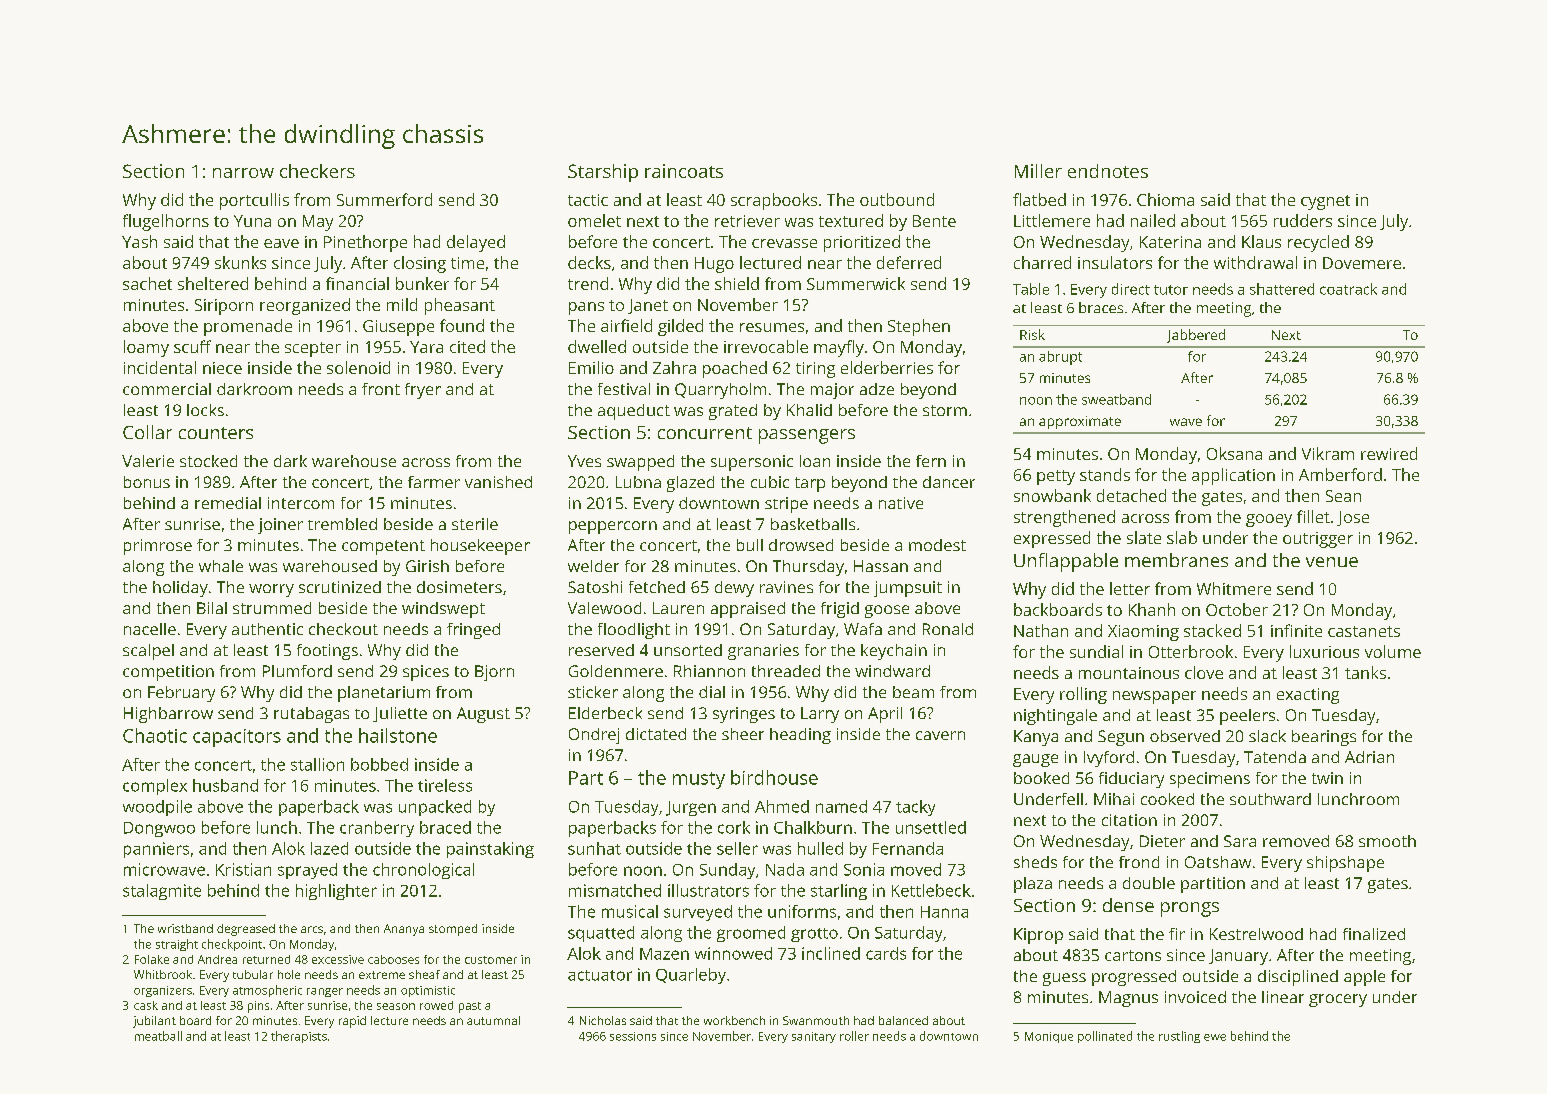 Image resolution: width=1547 pixels, height=1094 pixels. I want to click on stacked, so click(1212, 630).
